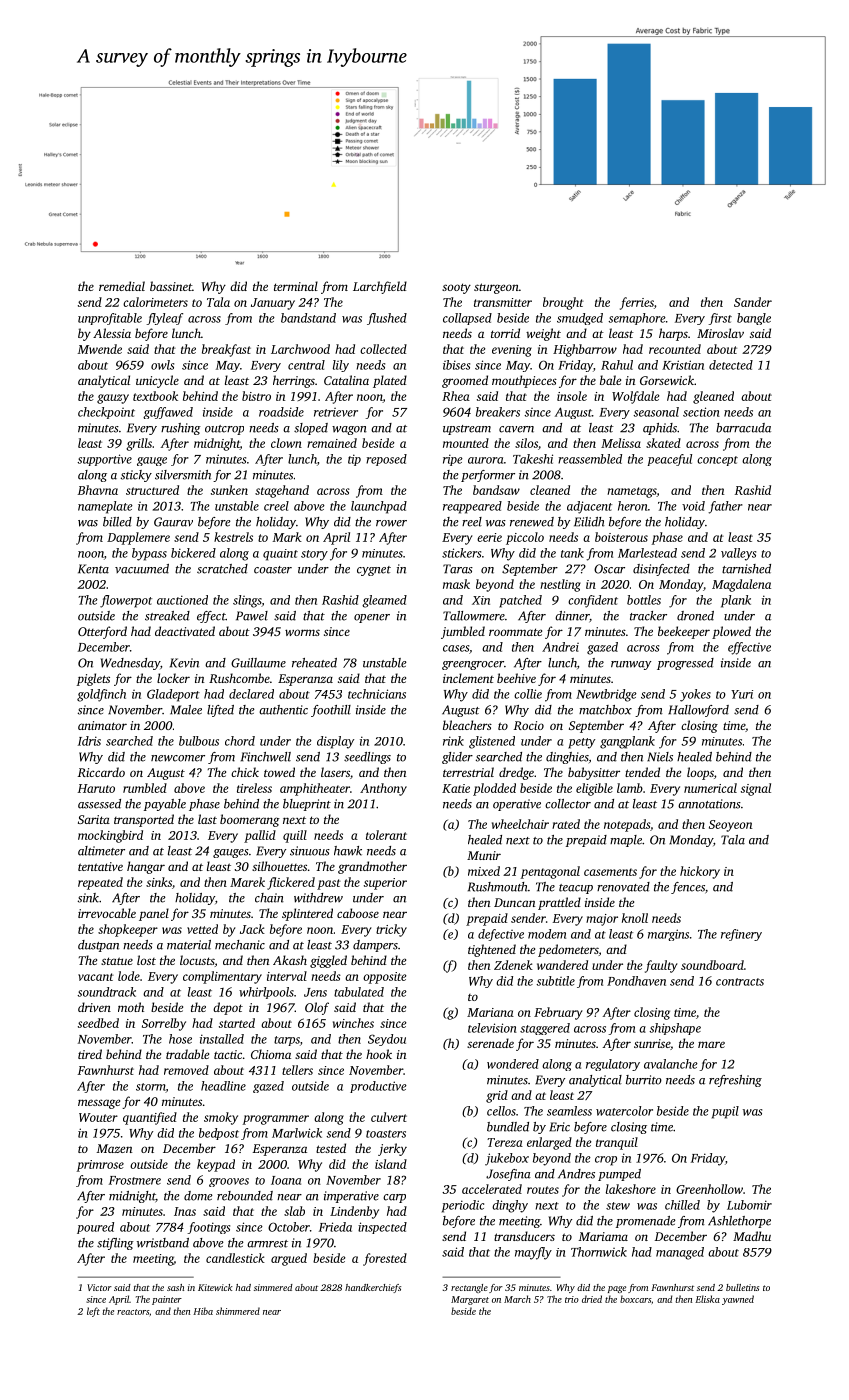 This screenshot has height=1400, width=849. I want to click on Lindenby, so click(354, 1212).
